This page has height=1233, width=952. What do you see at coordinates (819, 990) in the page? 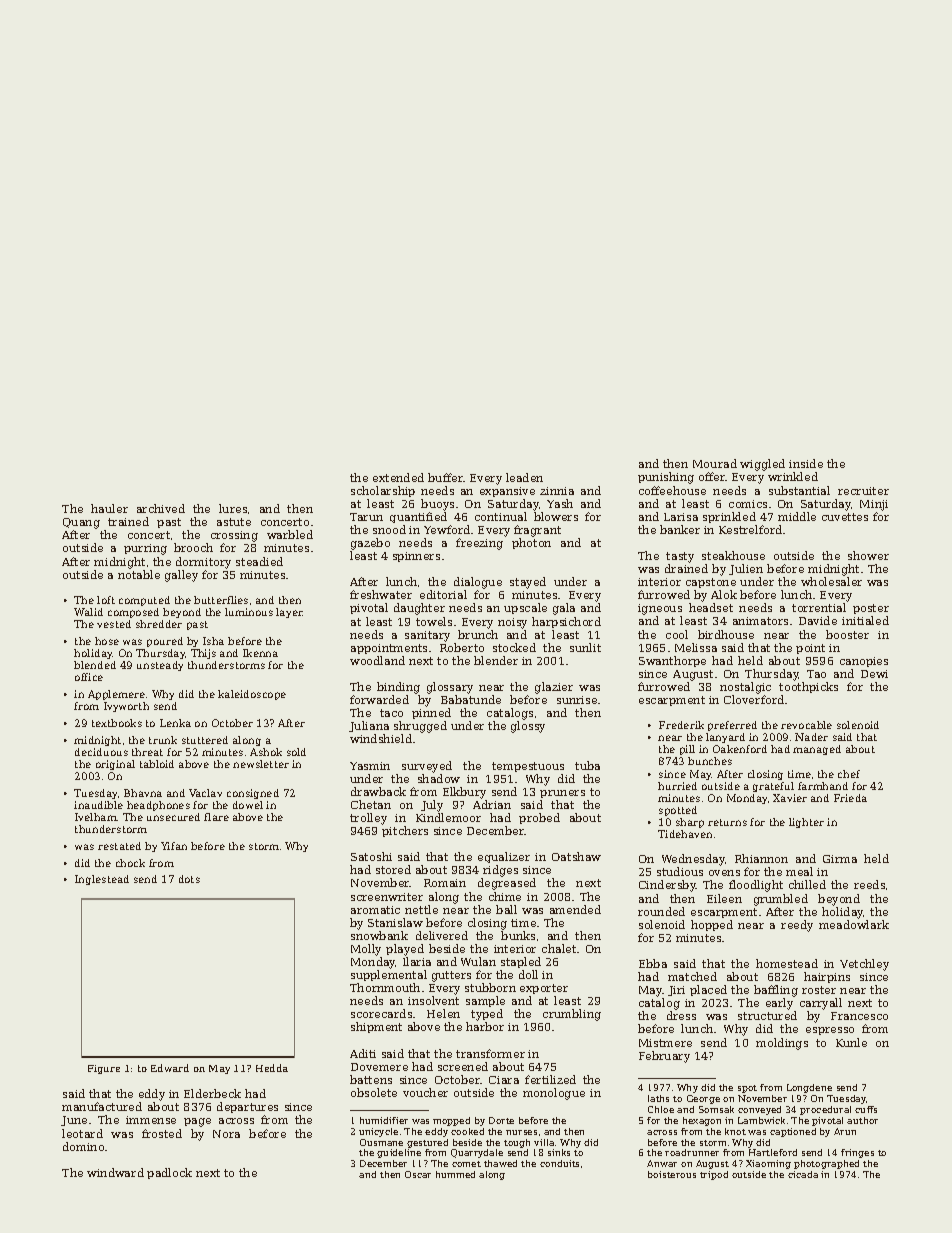
I see `roster` at bounding box center [819, 990].
